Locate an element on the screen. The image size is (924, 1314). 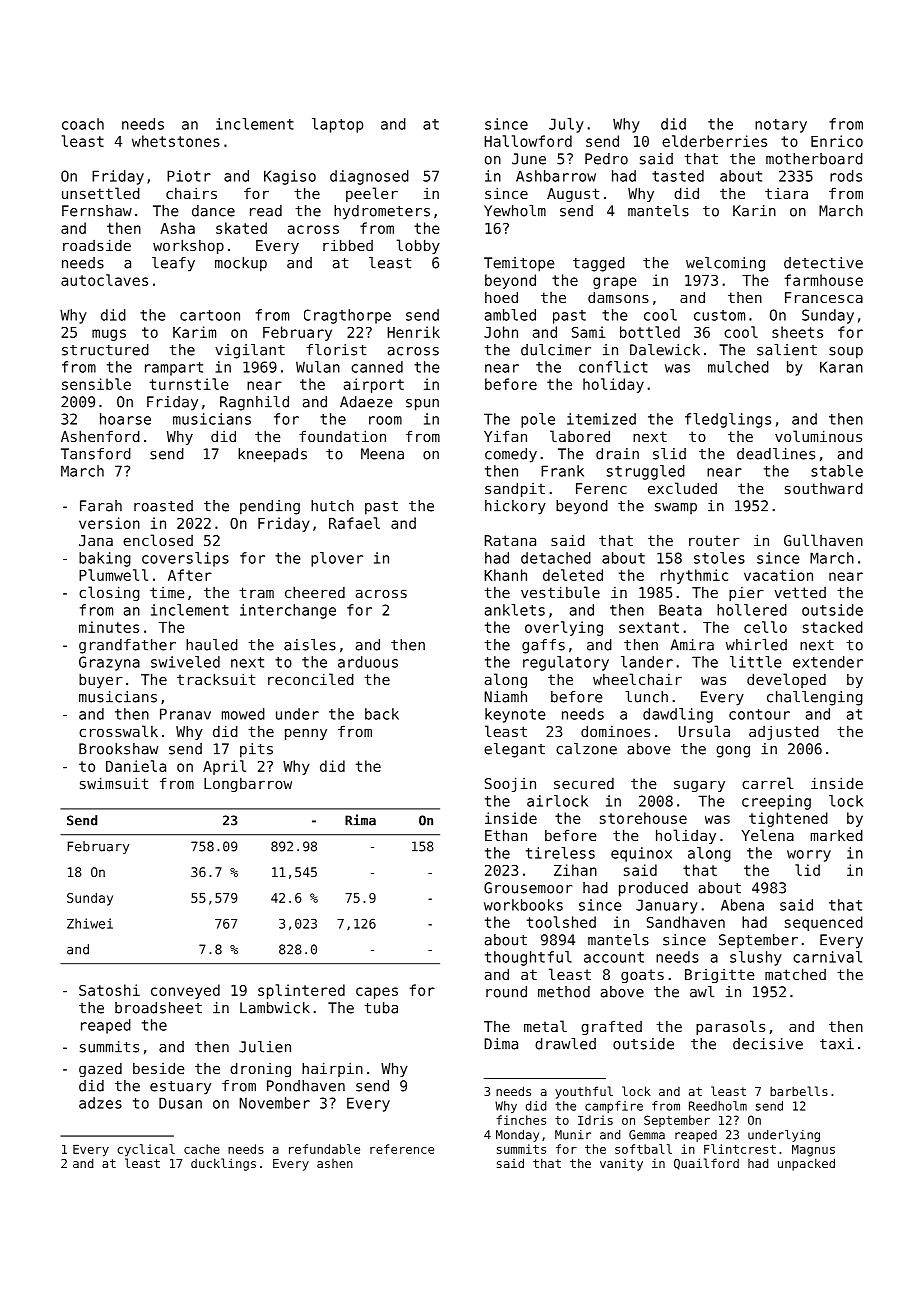
Henrik is located at coordinates (413, 332).
